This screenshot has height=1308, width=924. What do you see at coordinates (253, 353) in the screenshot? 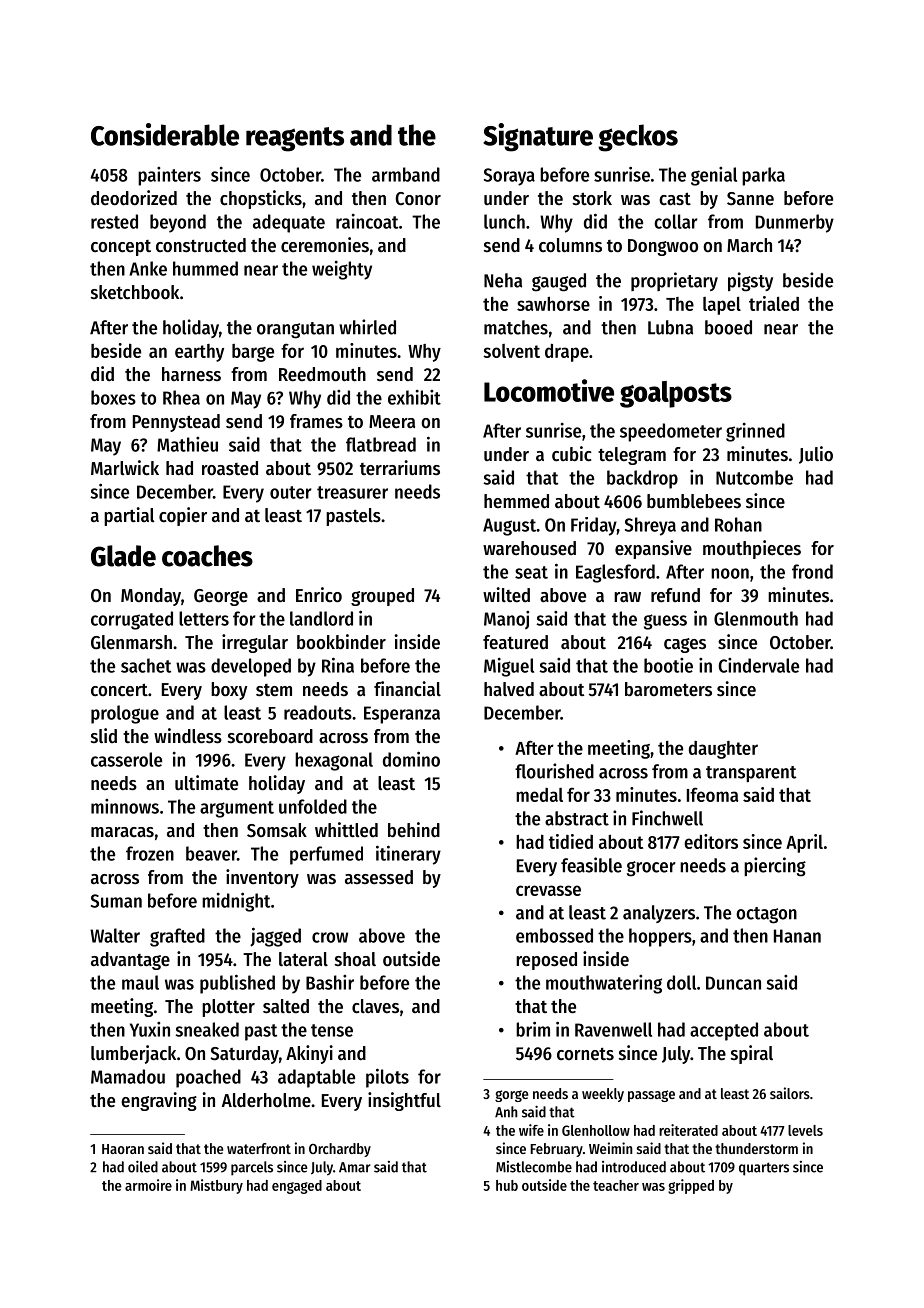
I see `barge` at bounding box center [253, 353].
